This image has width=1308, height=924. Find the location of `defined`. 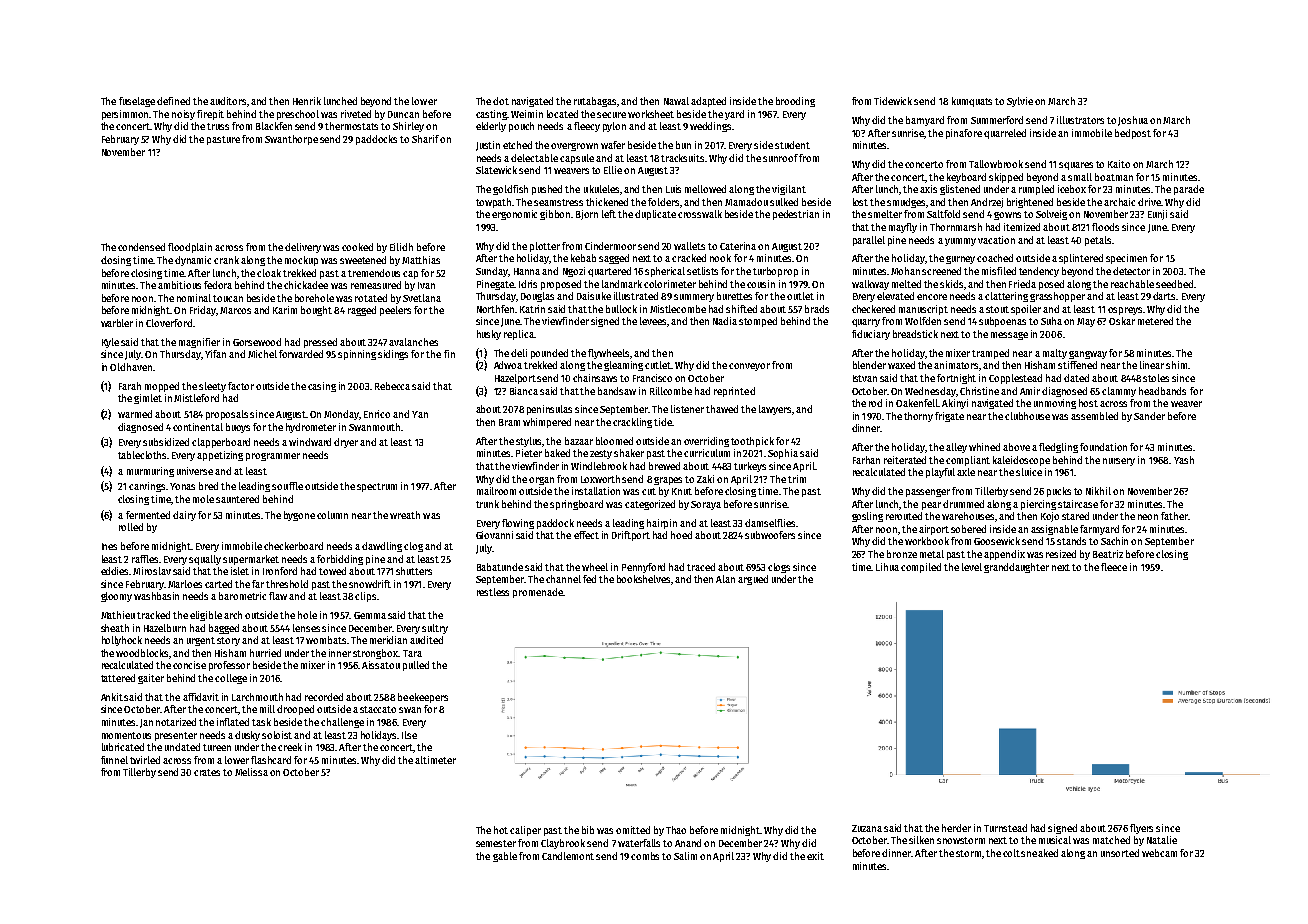

defined is located at coordinates (173, 101).
